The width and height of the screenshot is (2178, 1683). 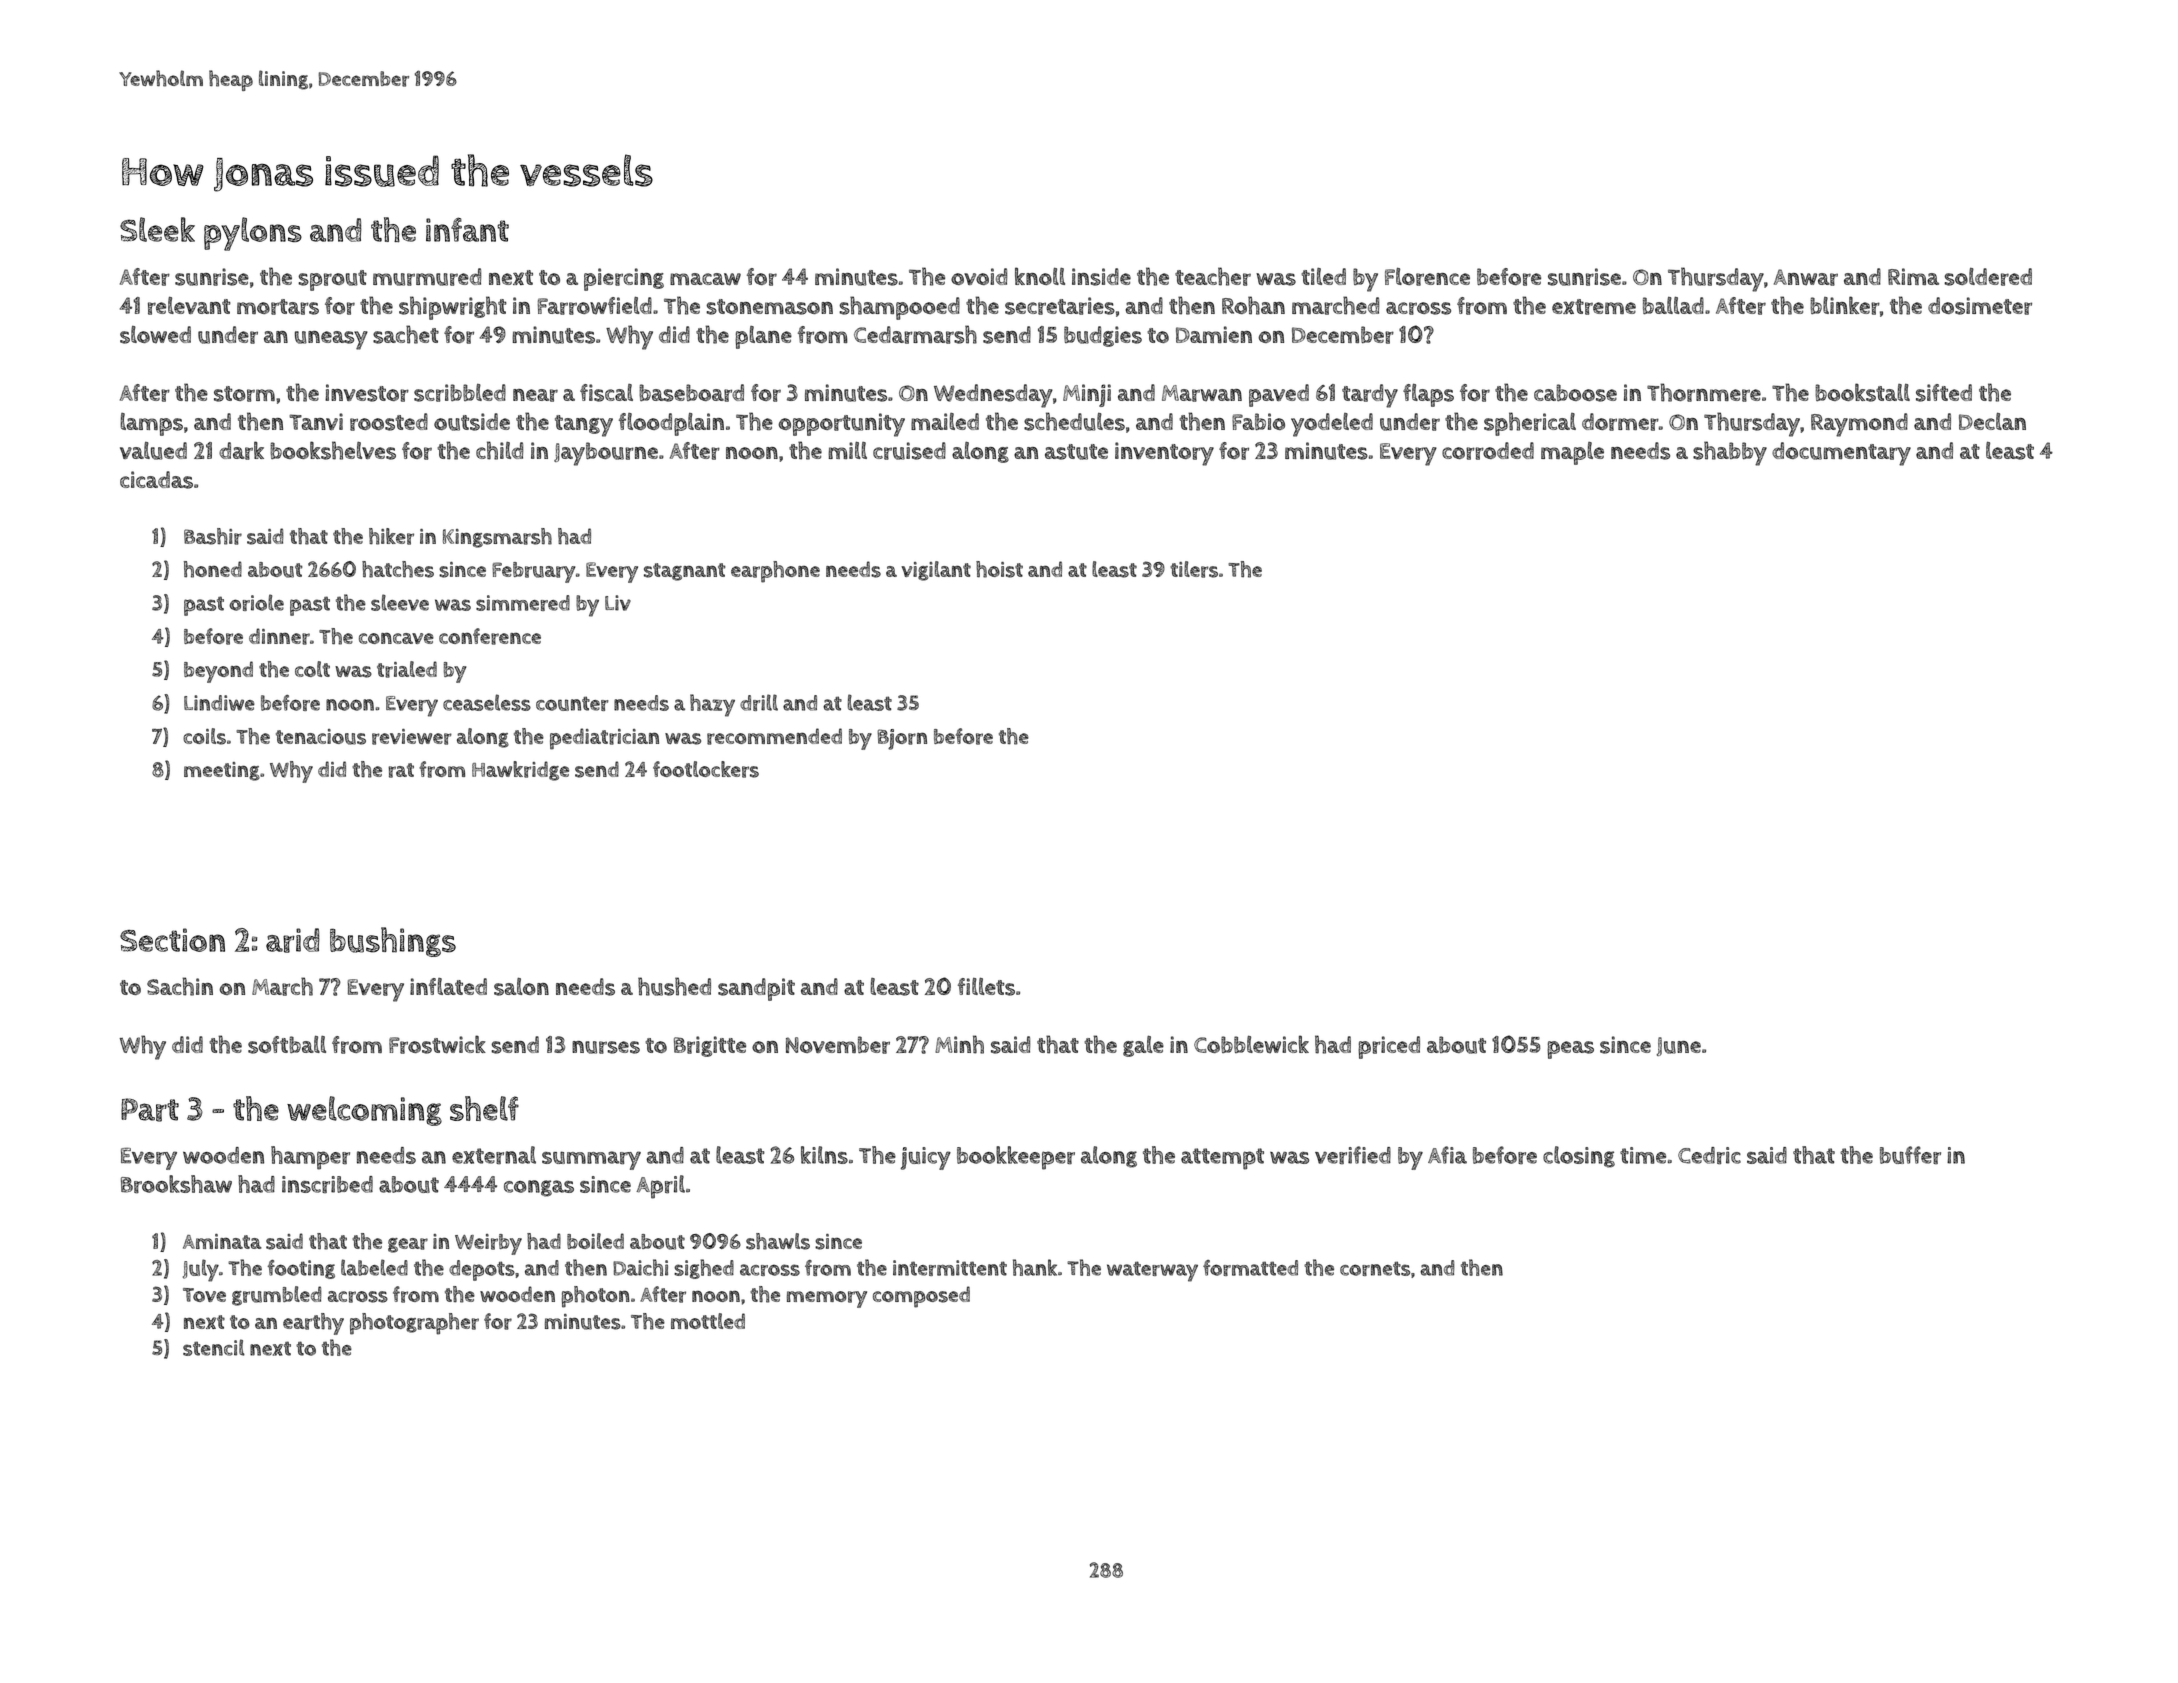 What do you see at coordinates (979, 276) in the screenshot?
I see `ovoid` at bounding box center [979, 276].
